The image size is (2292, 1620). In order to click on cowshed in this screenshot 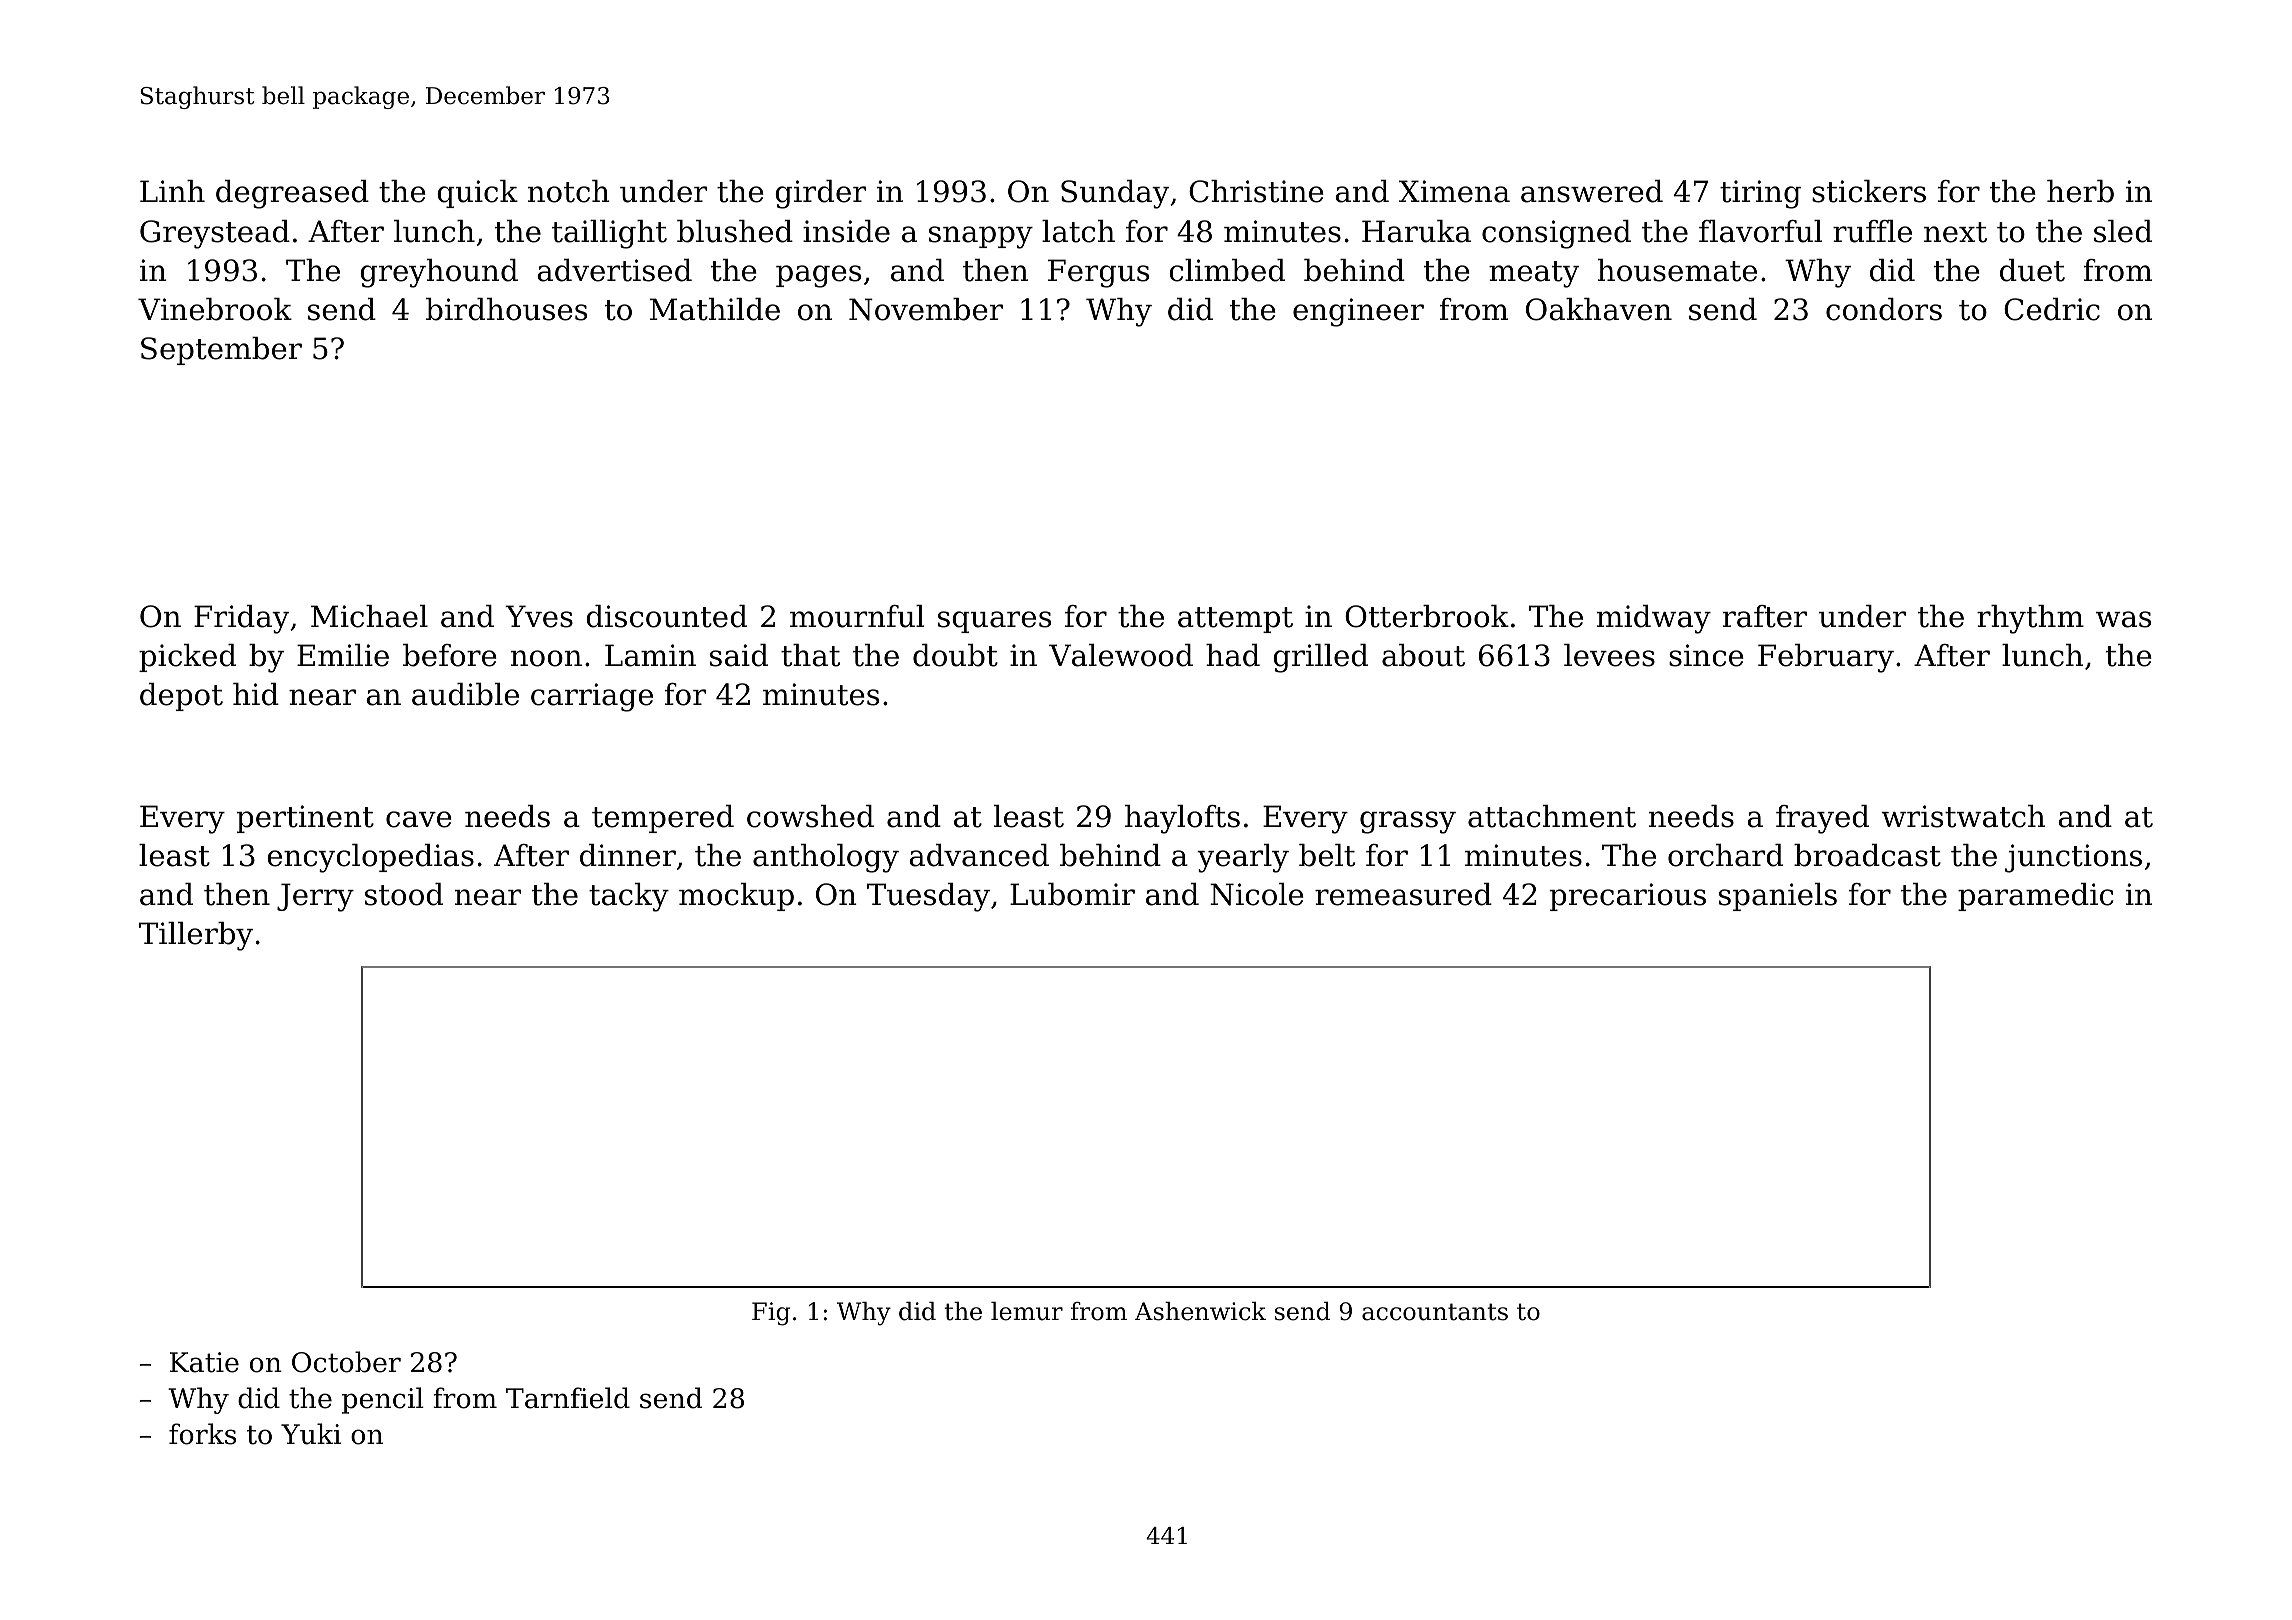, I will do `click(810, 816)`.
